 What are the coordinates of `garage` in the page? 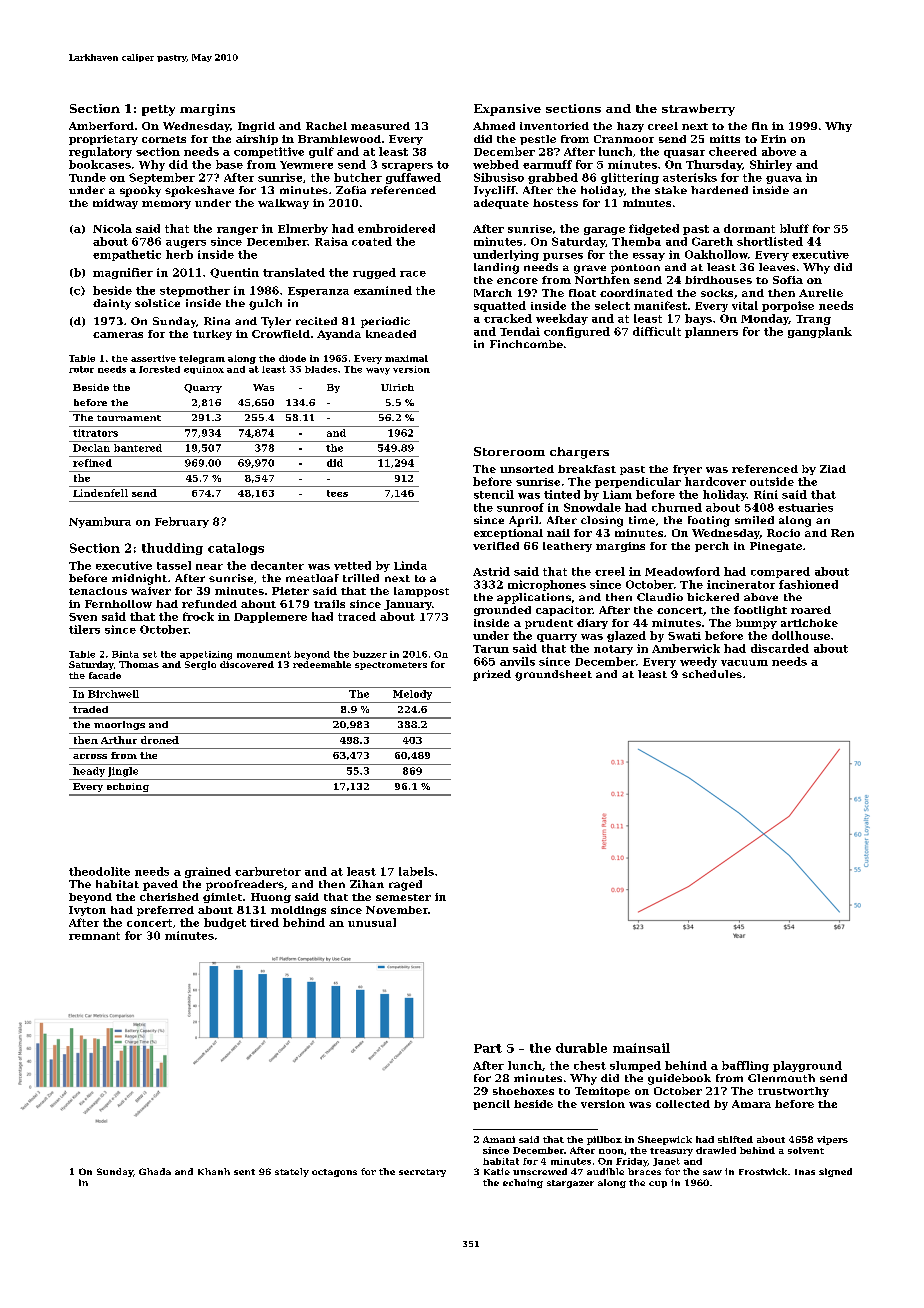 It's located at (604, 231).
